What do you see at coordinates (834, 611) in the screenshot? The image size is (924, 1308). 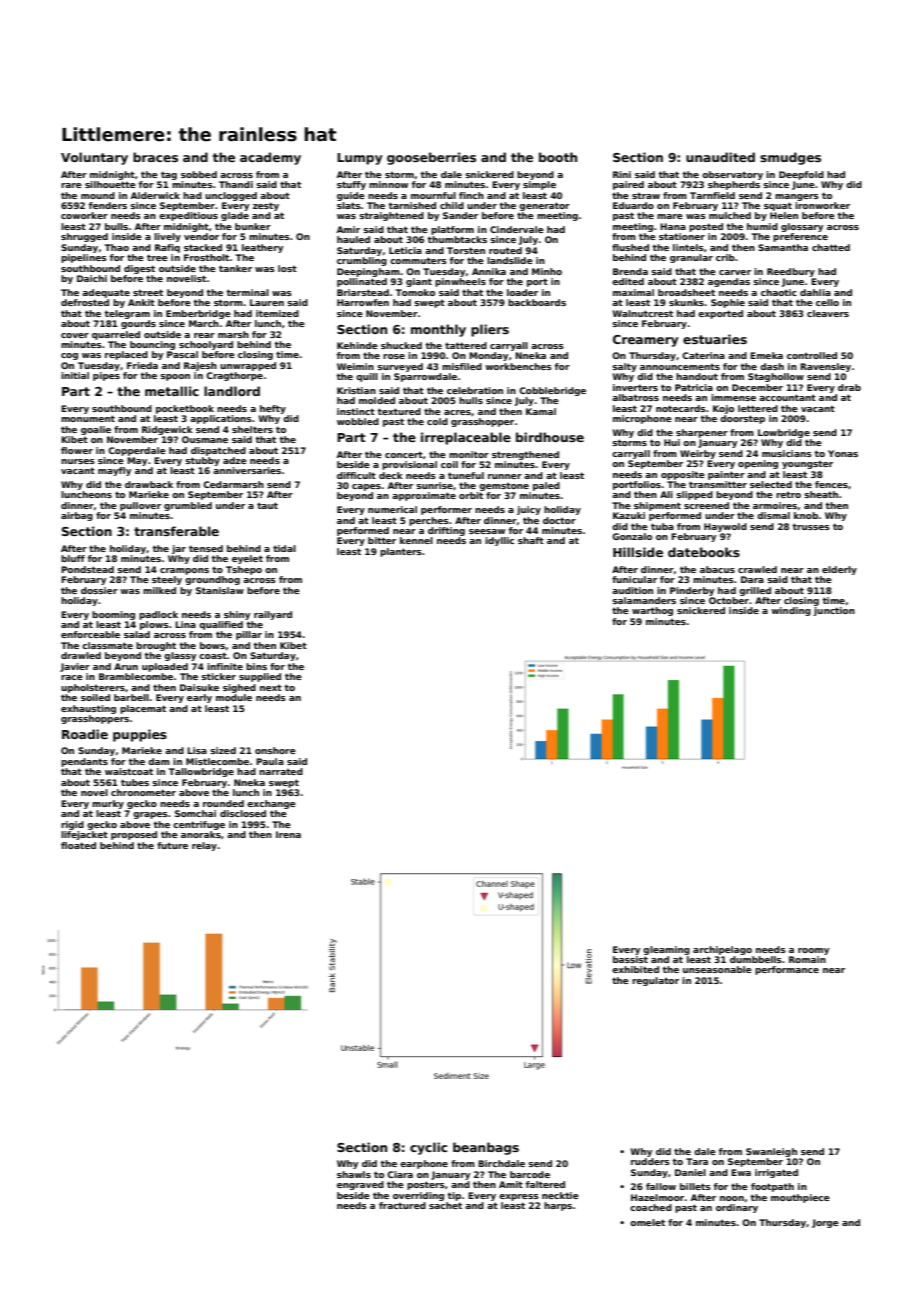 I see `junction` at bounding box center [834, 611].
